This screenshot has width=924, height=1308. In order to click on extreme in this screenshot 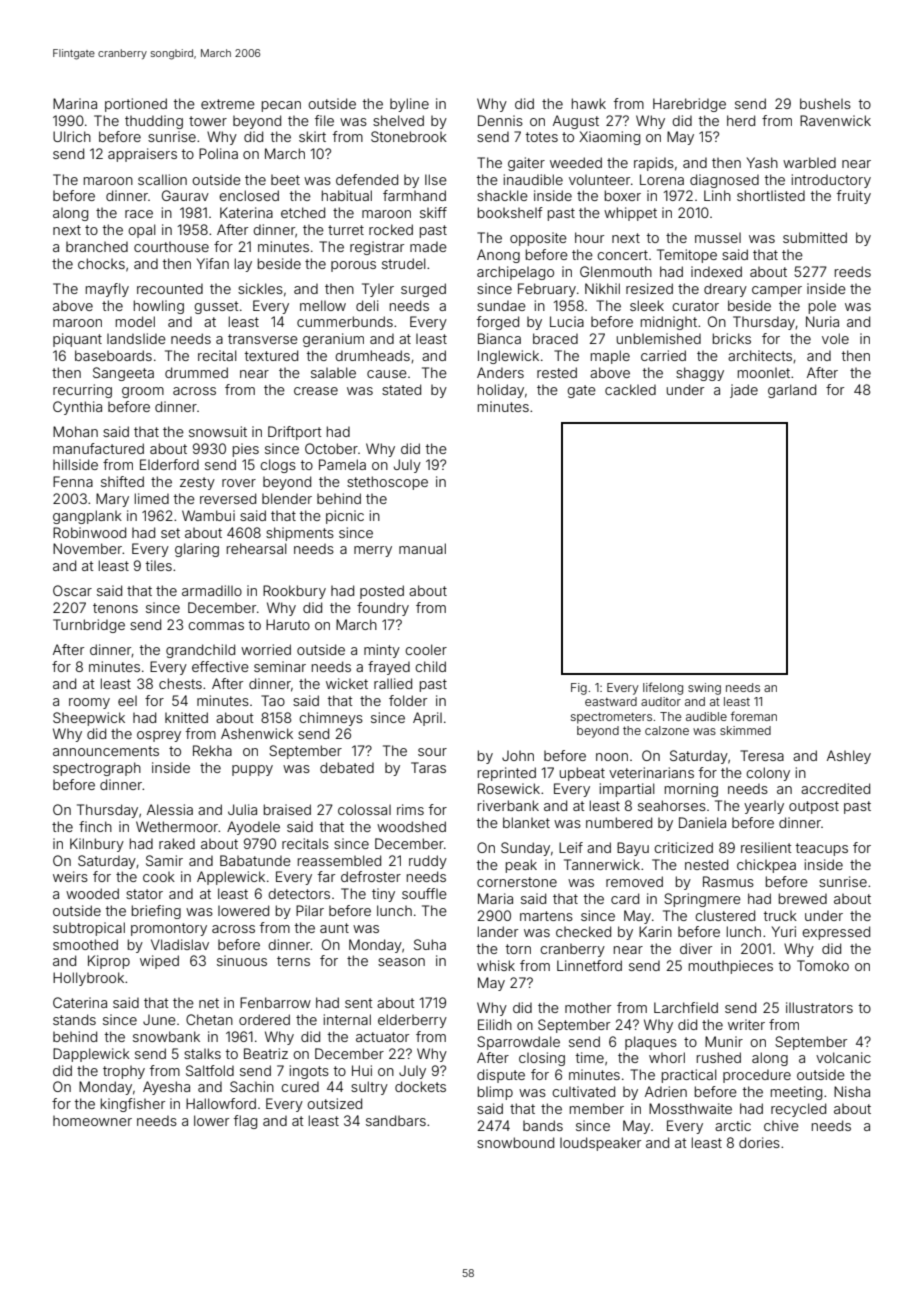, I will do `click(228, 104)`.
